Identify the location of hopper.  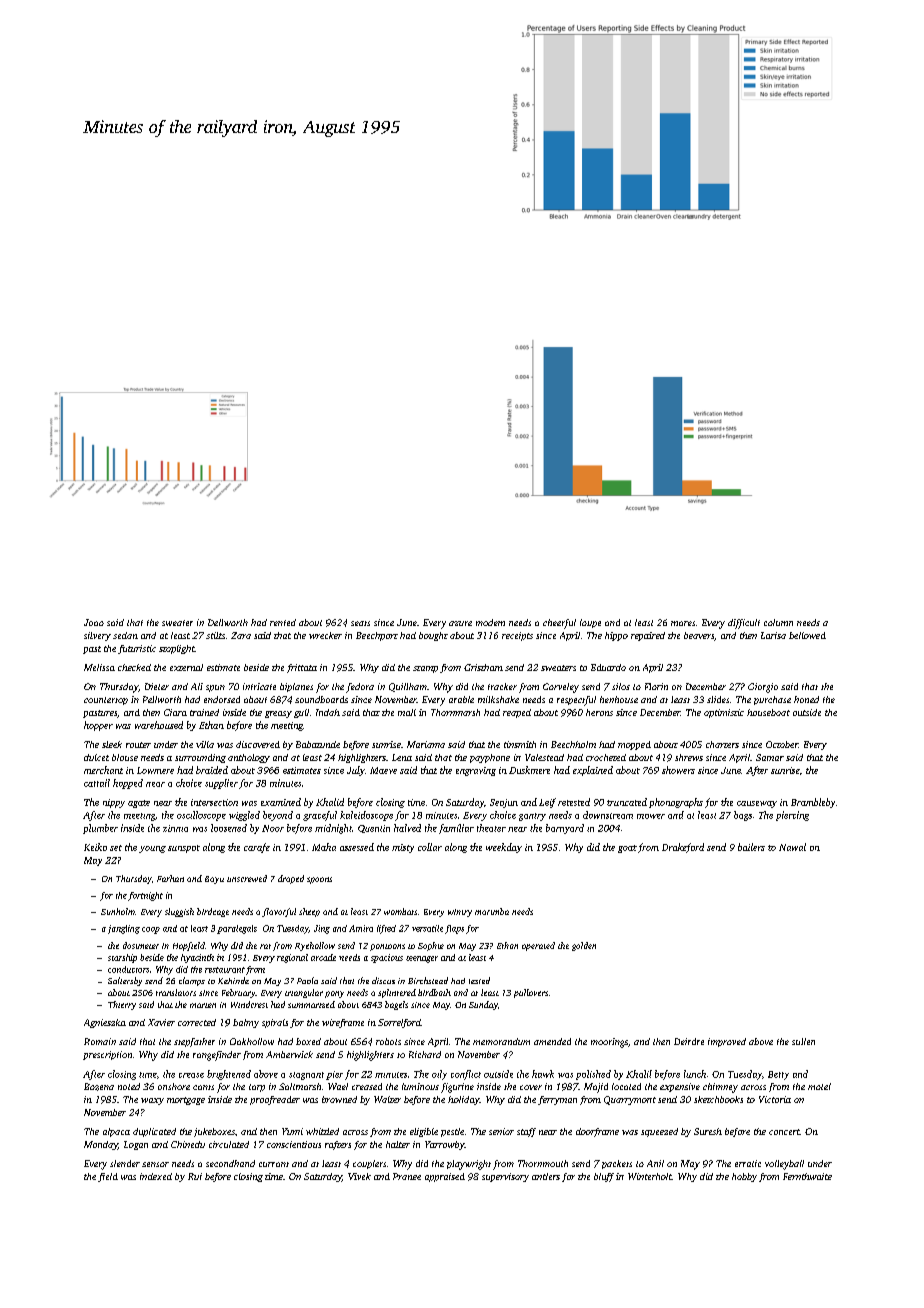
(98, 726).
